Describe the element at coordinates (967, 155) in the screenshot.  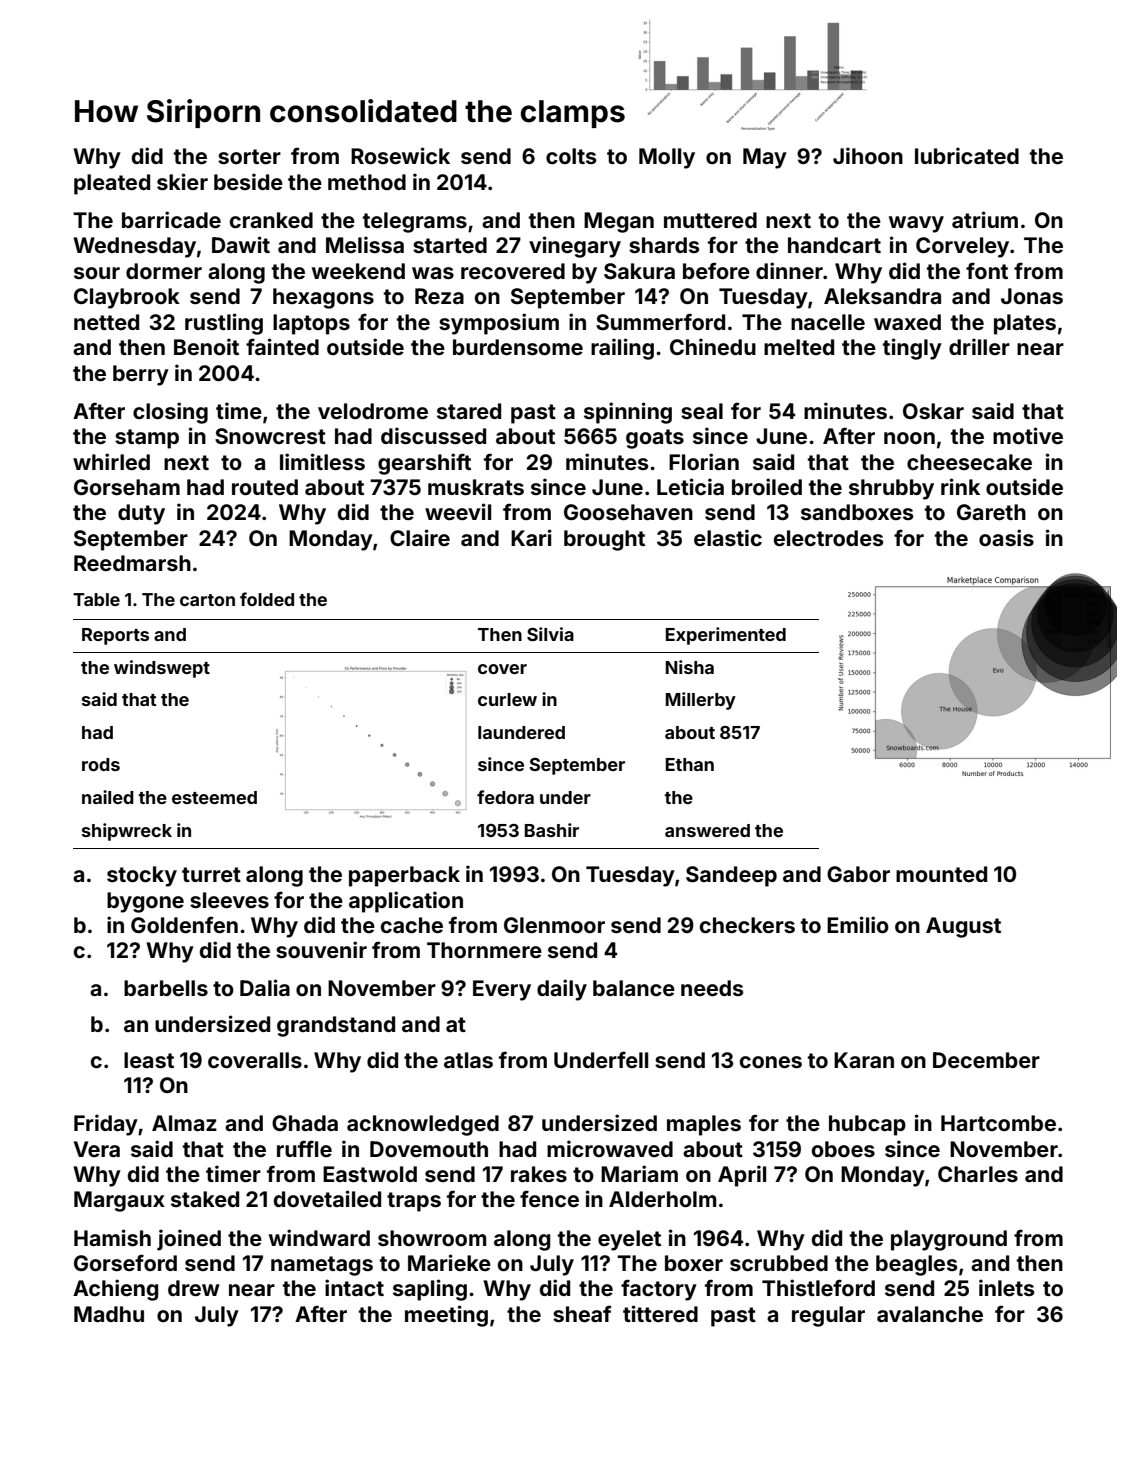
I see `lubricated` at that location.
